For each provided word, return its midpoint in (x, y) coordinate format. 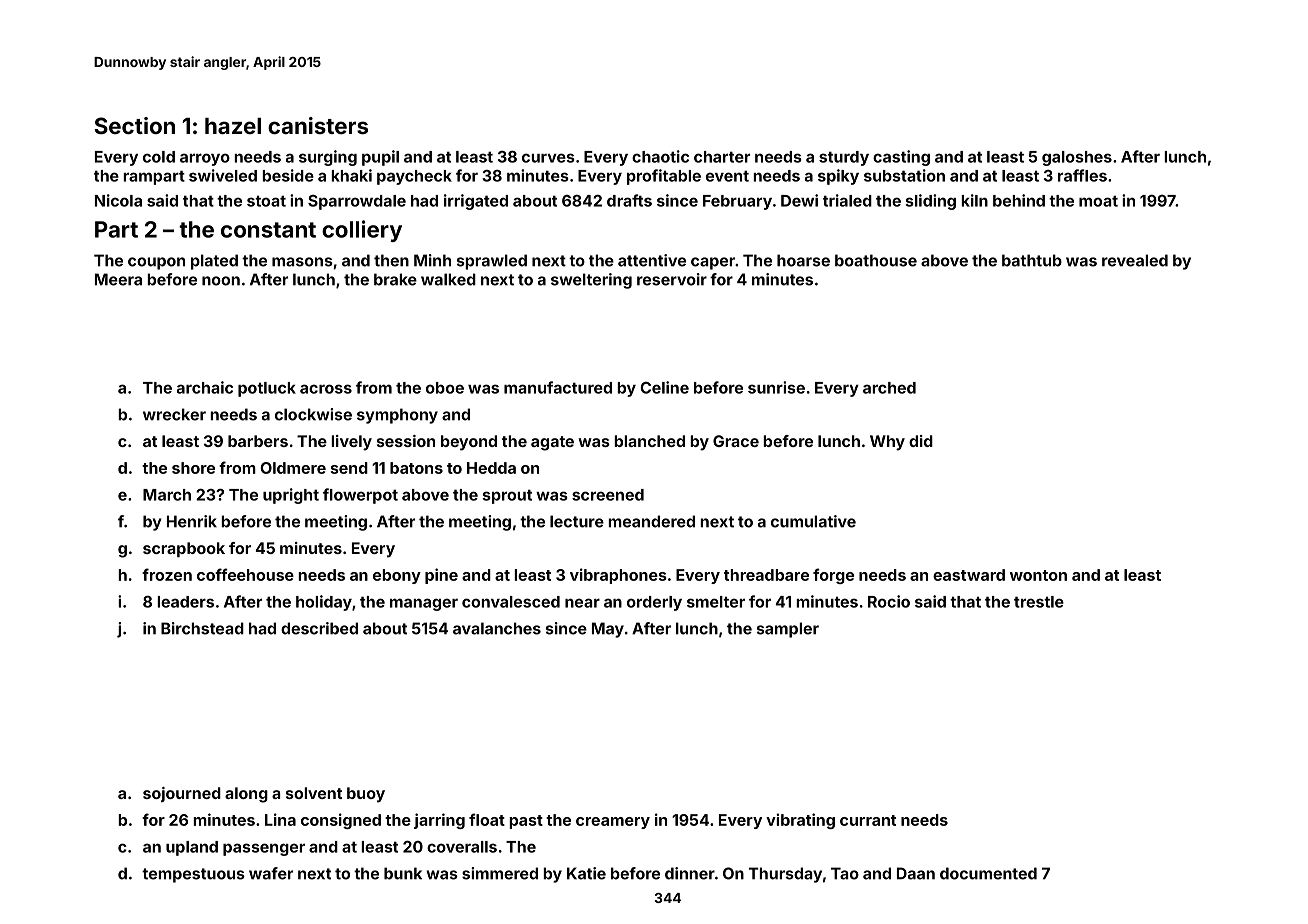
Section (134, 125)
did (921, 441)
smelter (716, 602)
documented (988, 873)
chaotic (660, 156)
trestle (1039, 602)
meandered (651, 521)
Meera (118, 279)
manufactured (558, 387)
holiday (324, 603)
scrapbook (184, 550)
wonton (1038, 575)
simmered (500, 873)
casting (901, 158)
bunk (403, 873)
